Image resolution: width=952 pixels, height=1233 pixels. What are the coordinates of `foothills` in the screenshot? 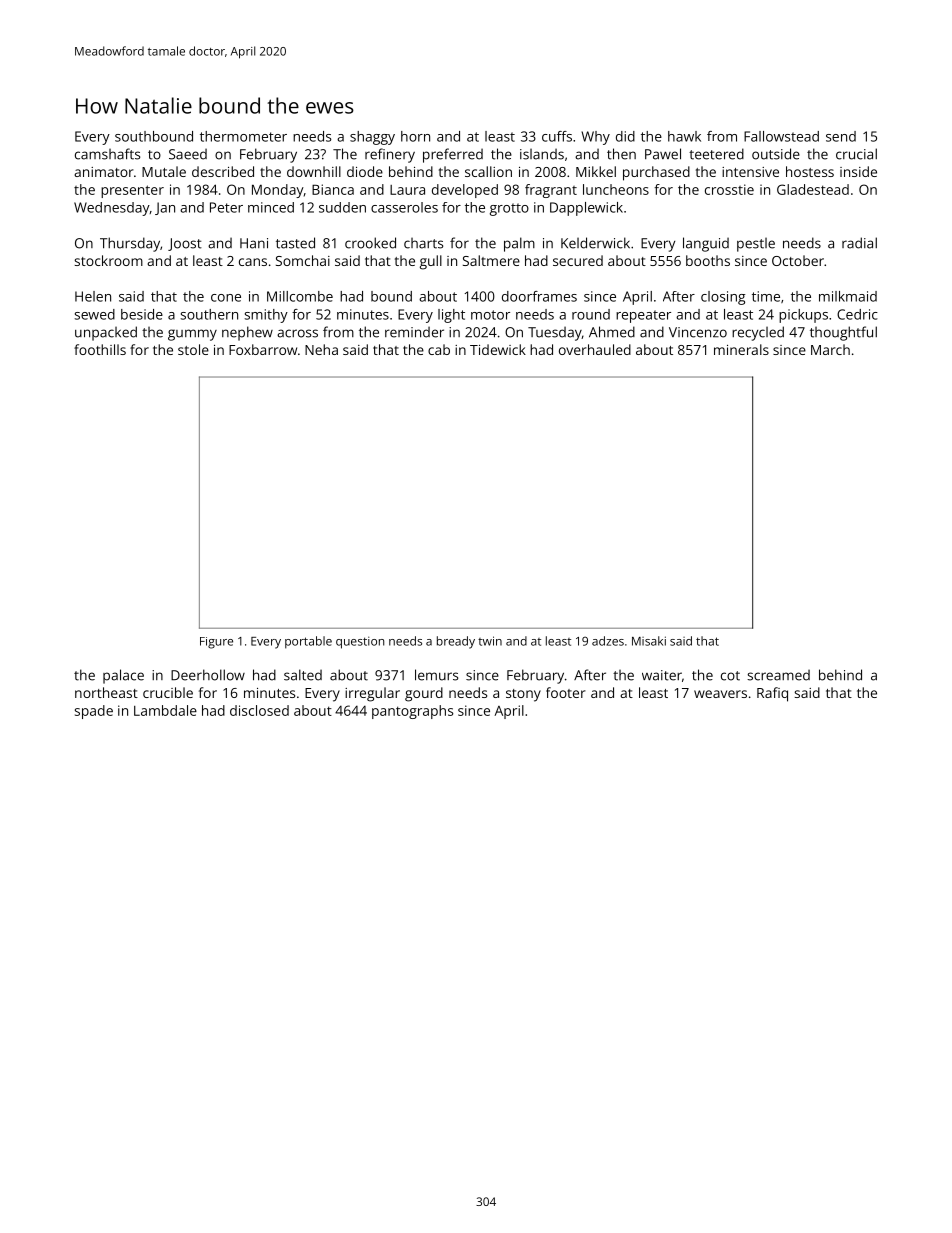 It's located at (100, 349).
